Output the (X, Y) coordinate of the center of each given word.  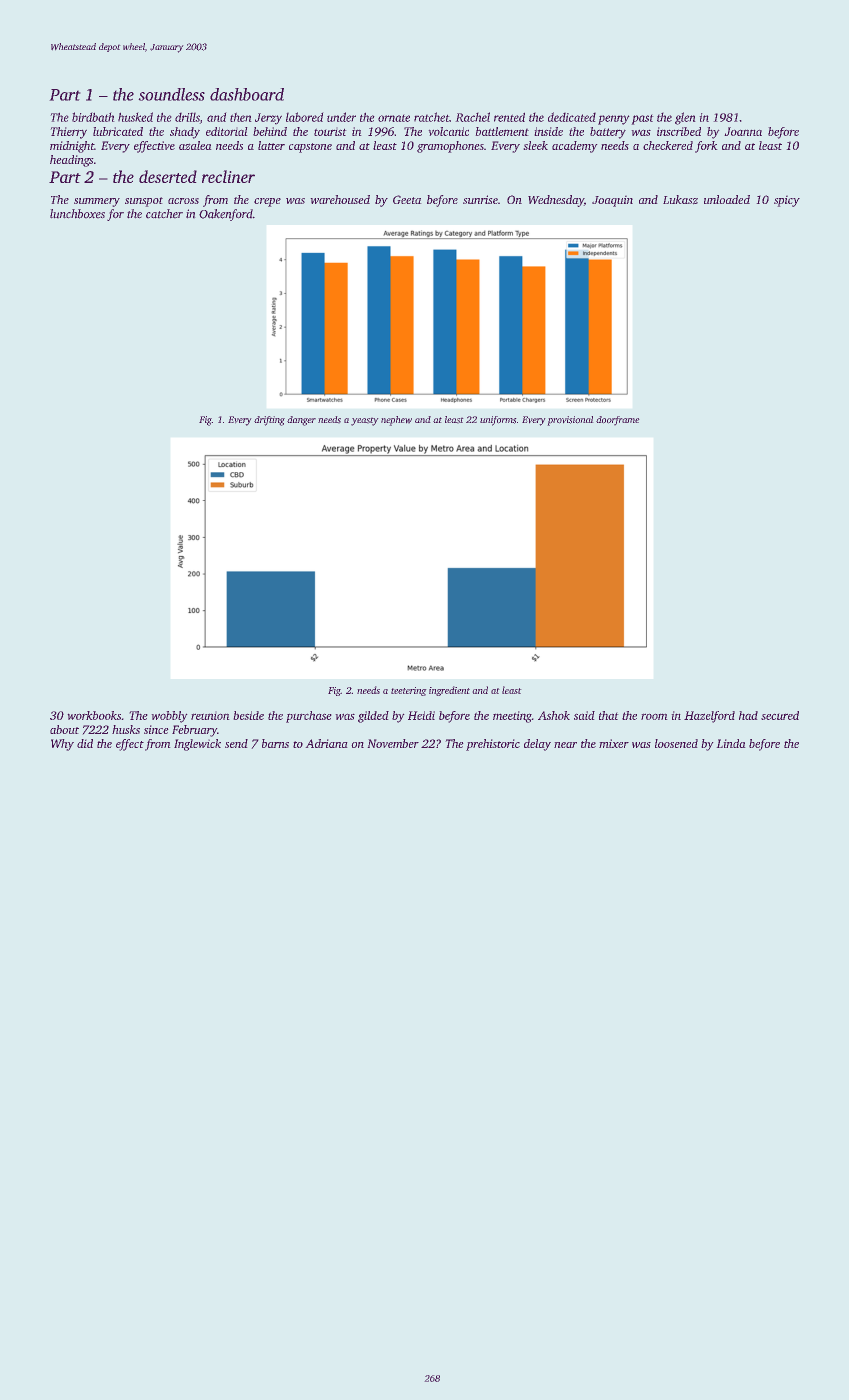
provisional (570, 421)
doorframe (618, 421)
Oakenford (226, 215)
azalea (195, 145)
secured (780, 715)
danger (301, 421)
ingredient (449, 691)
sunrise (480, 199)
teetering (409, 691)
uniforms (498, 421)
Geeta (407, 199)
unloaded (727, 199)
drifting (269, 421)
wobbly (169, 717)
